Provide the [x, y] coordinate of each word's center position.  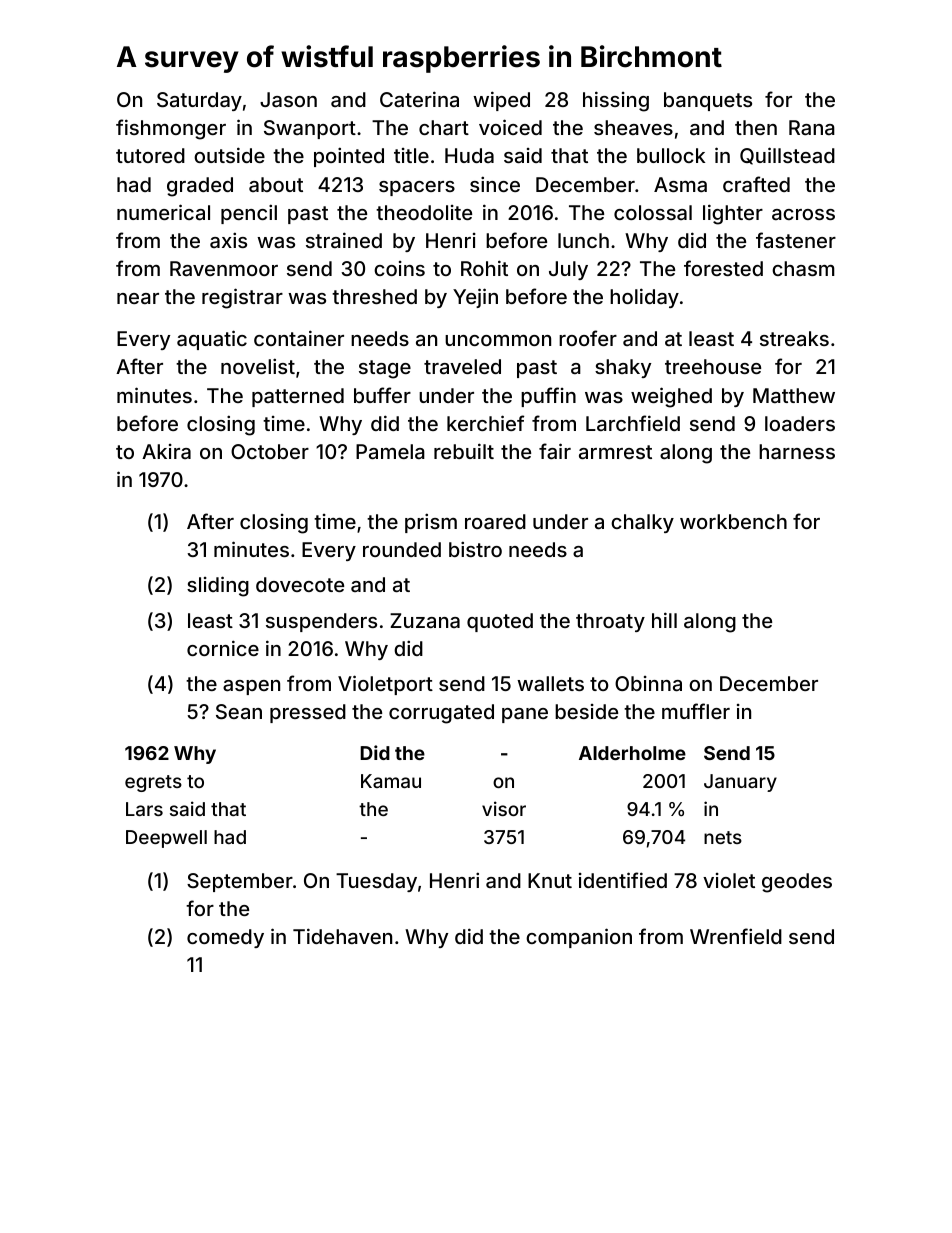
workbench [733, 521]
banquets [708, 101]
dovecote [300, 584]
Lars [144, 809]
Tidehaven [342, 936]
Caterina [419, 99]
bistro [475, 549]
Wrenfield [736, 936]
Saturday [199, 101]
